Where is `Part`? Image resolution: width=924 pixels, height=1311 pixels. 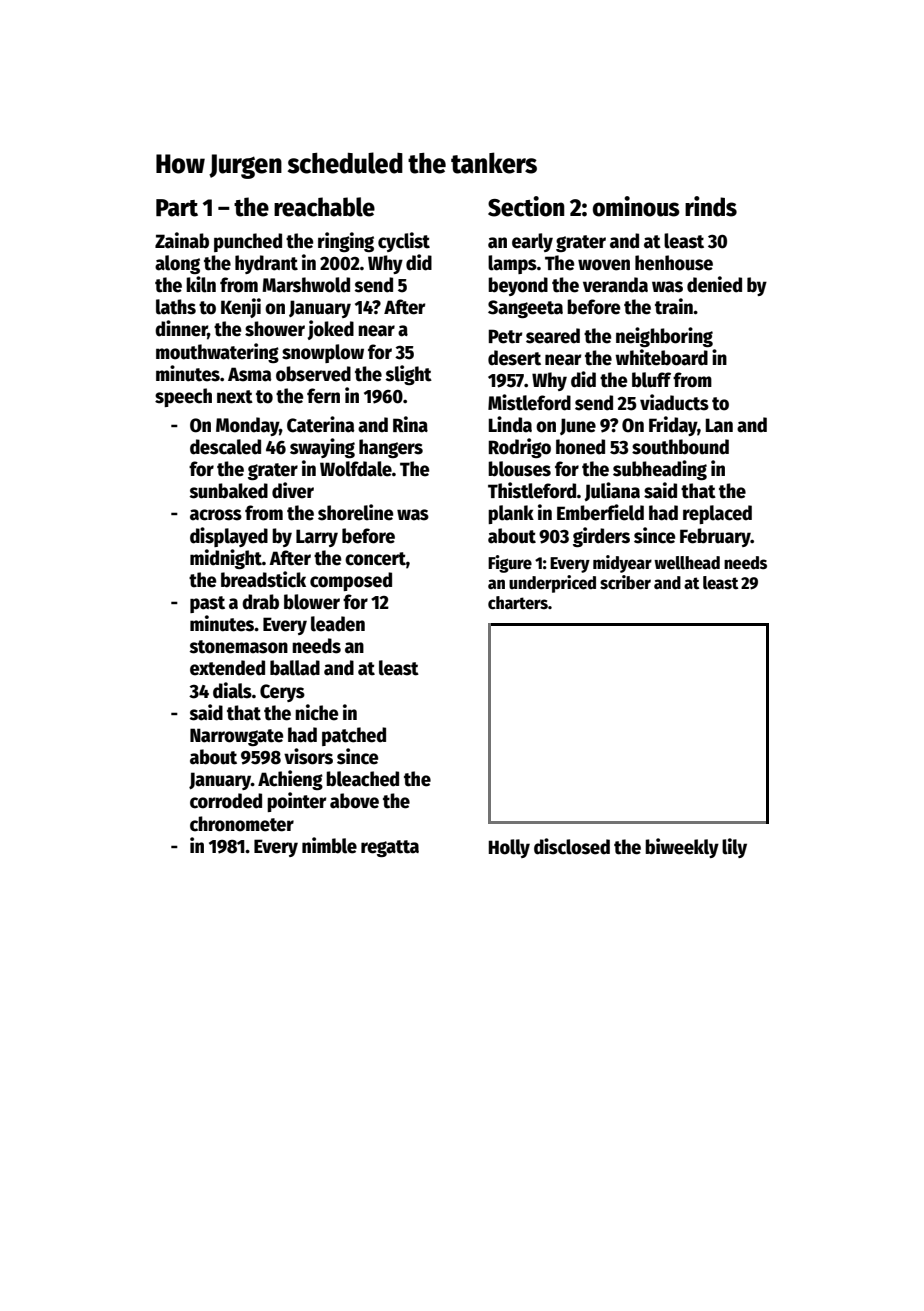
Part is located at coordinates (177, 208).
